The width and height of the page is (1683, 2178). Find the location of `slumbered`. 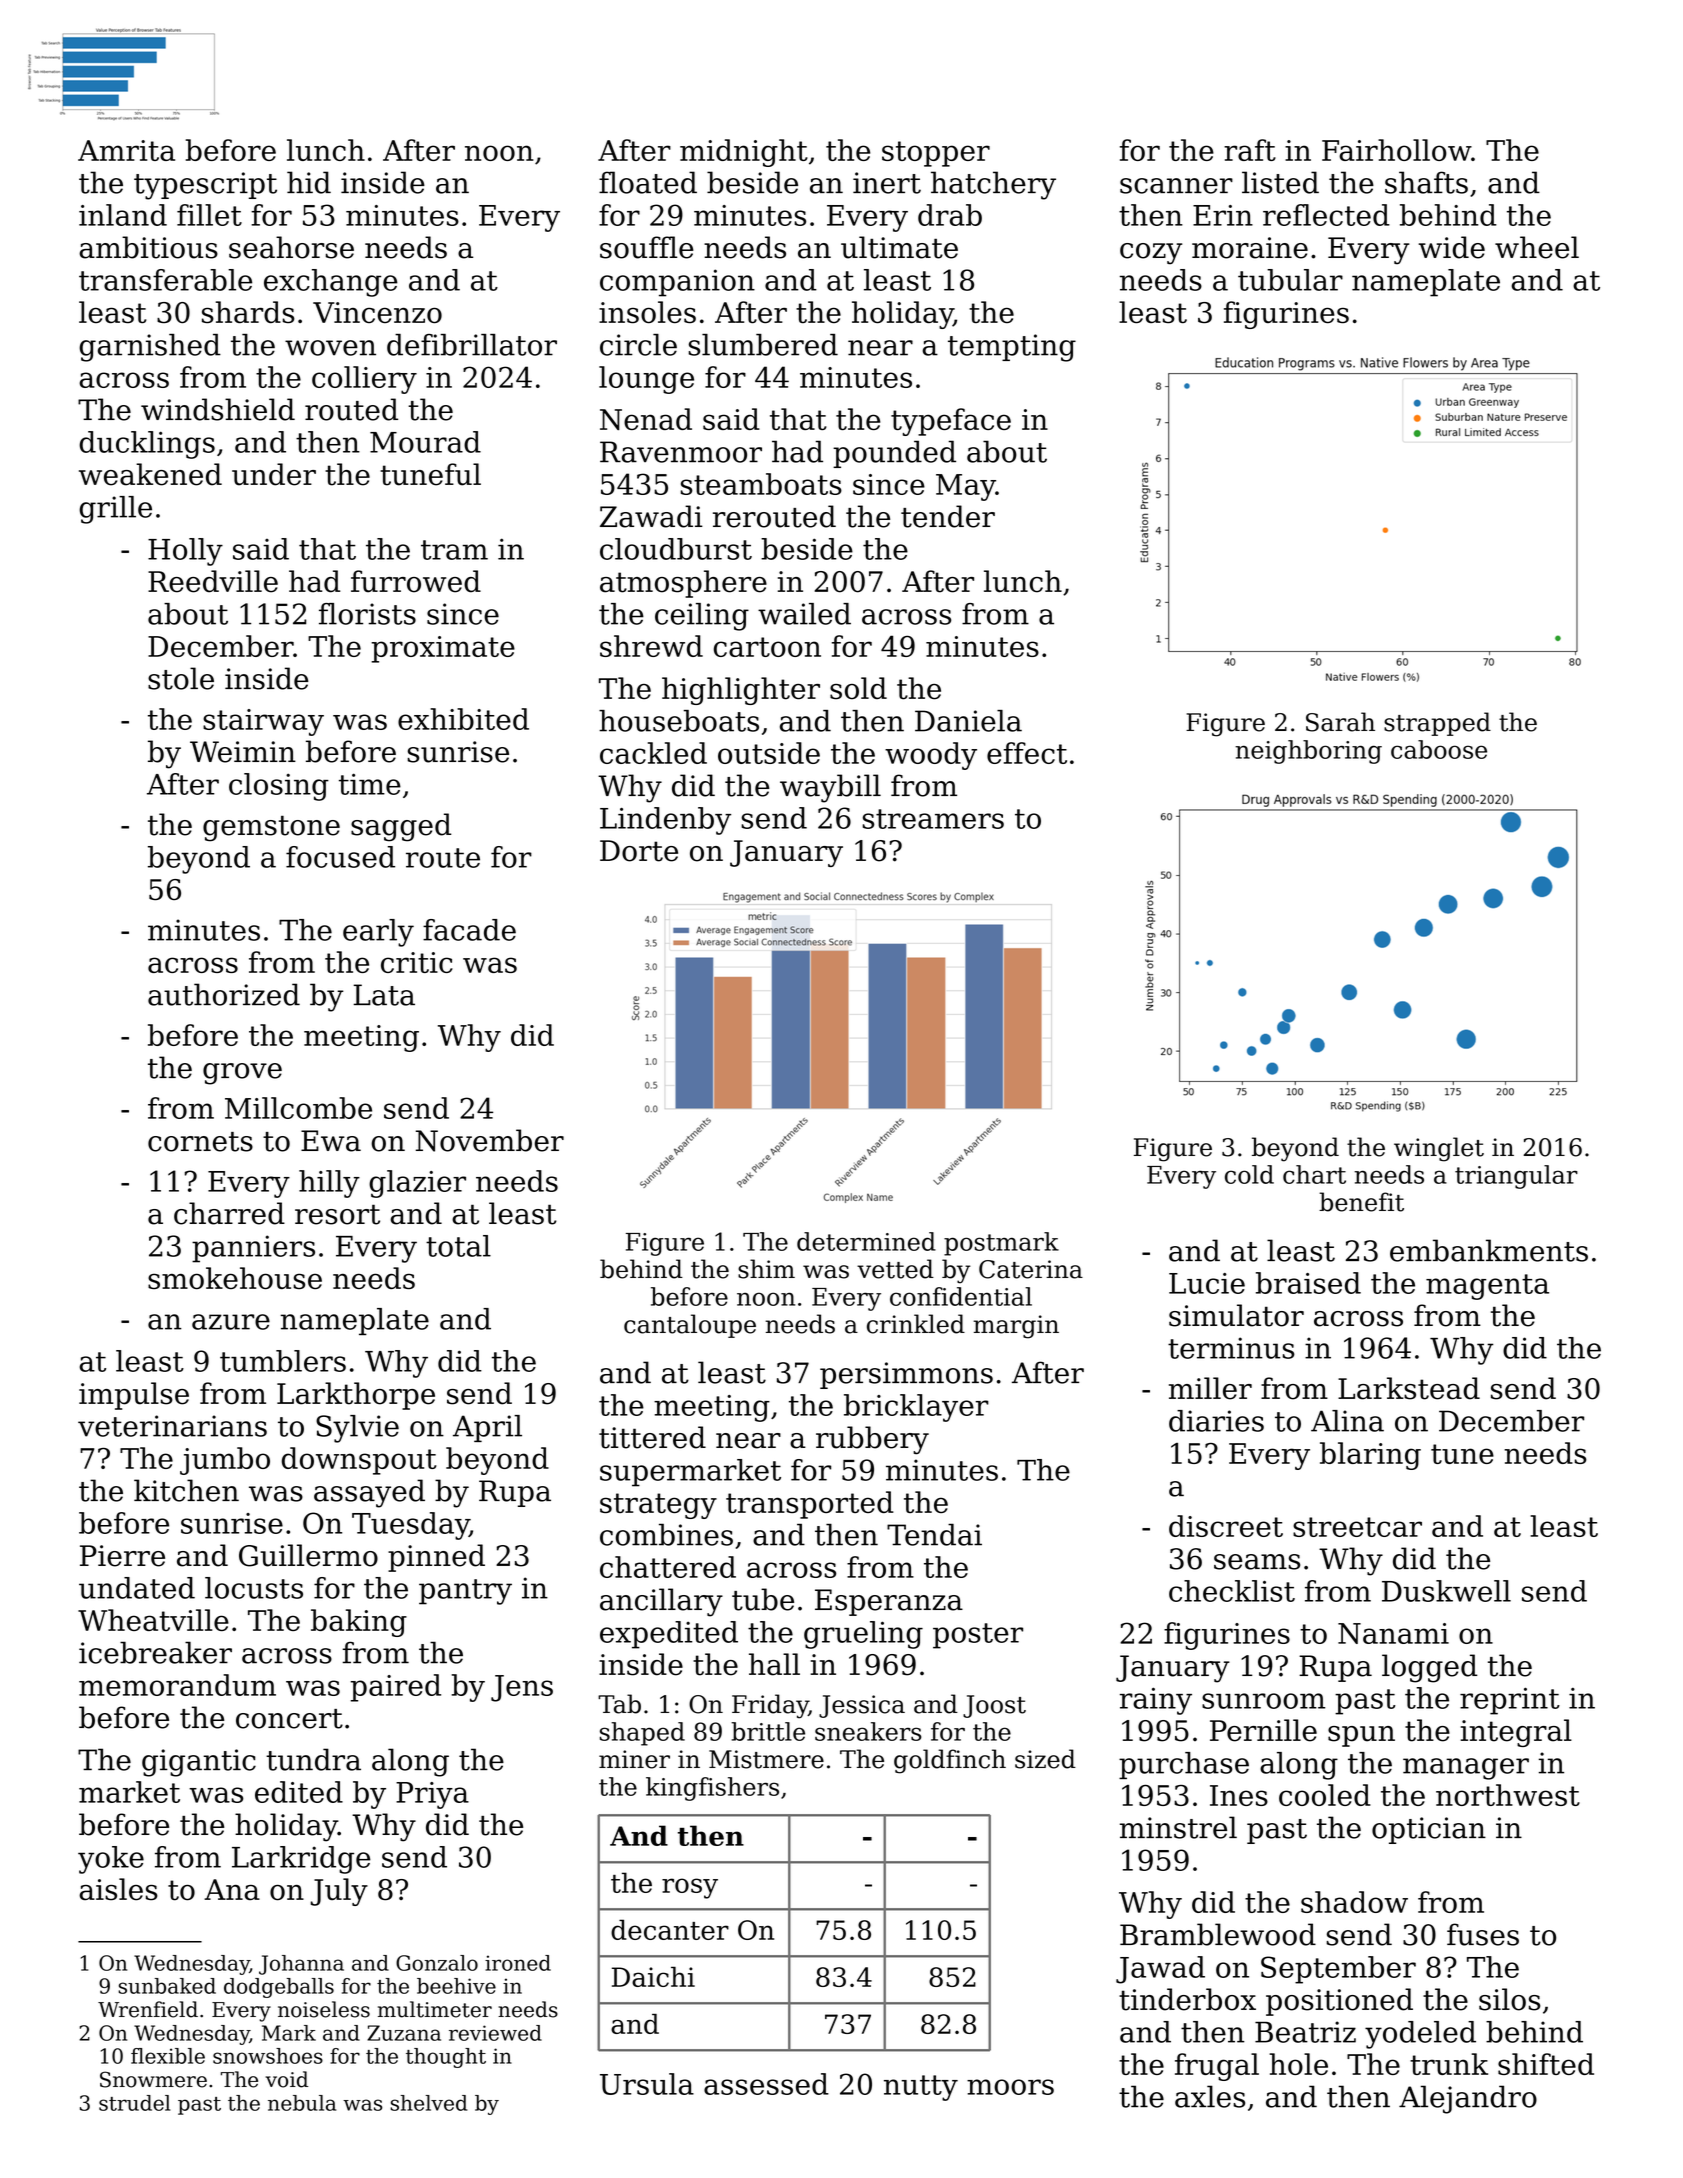

slumbered is located at coordinates (763, 345).
